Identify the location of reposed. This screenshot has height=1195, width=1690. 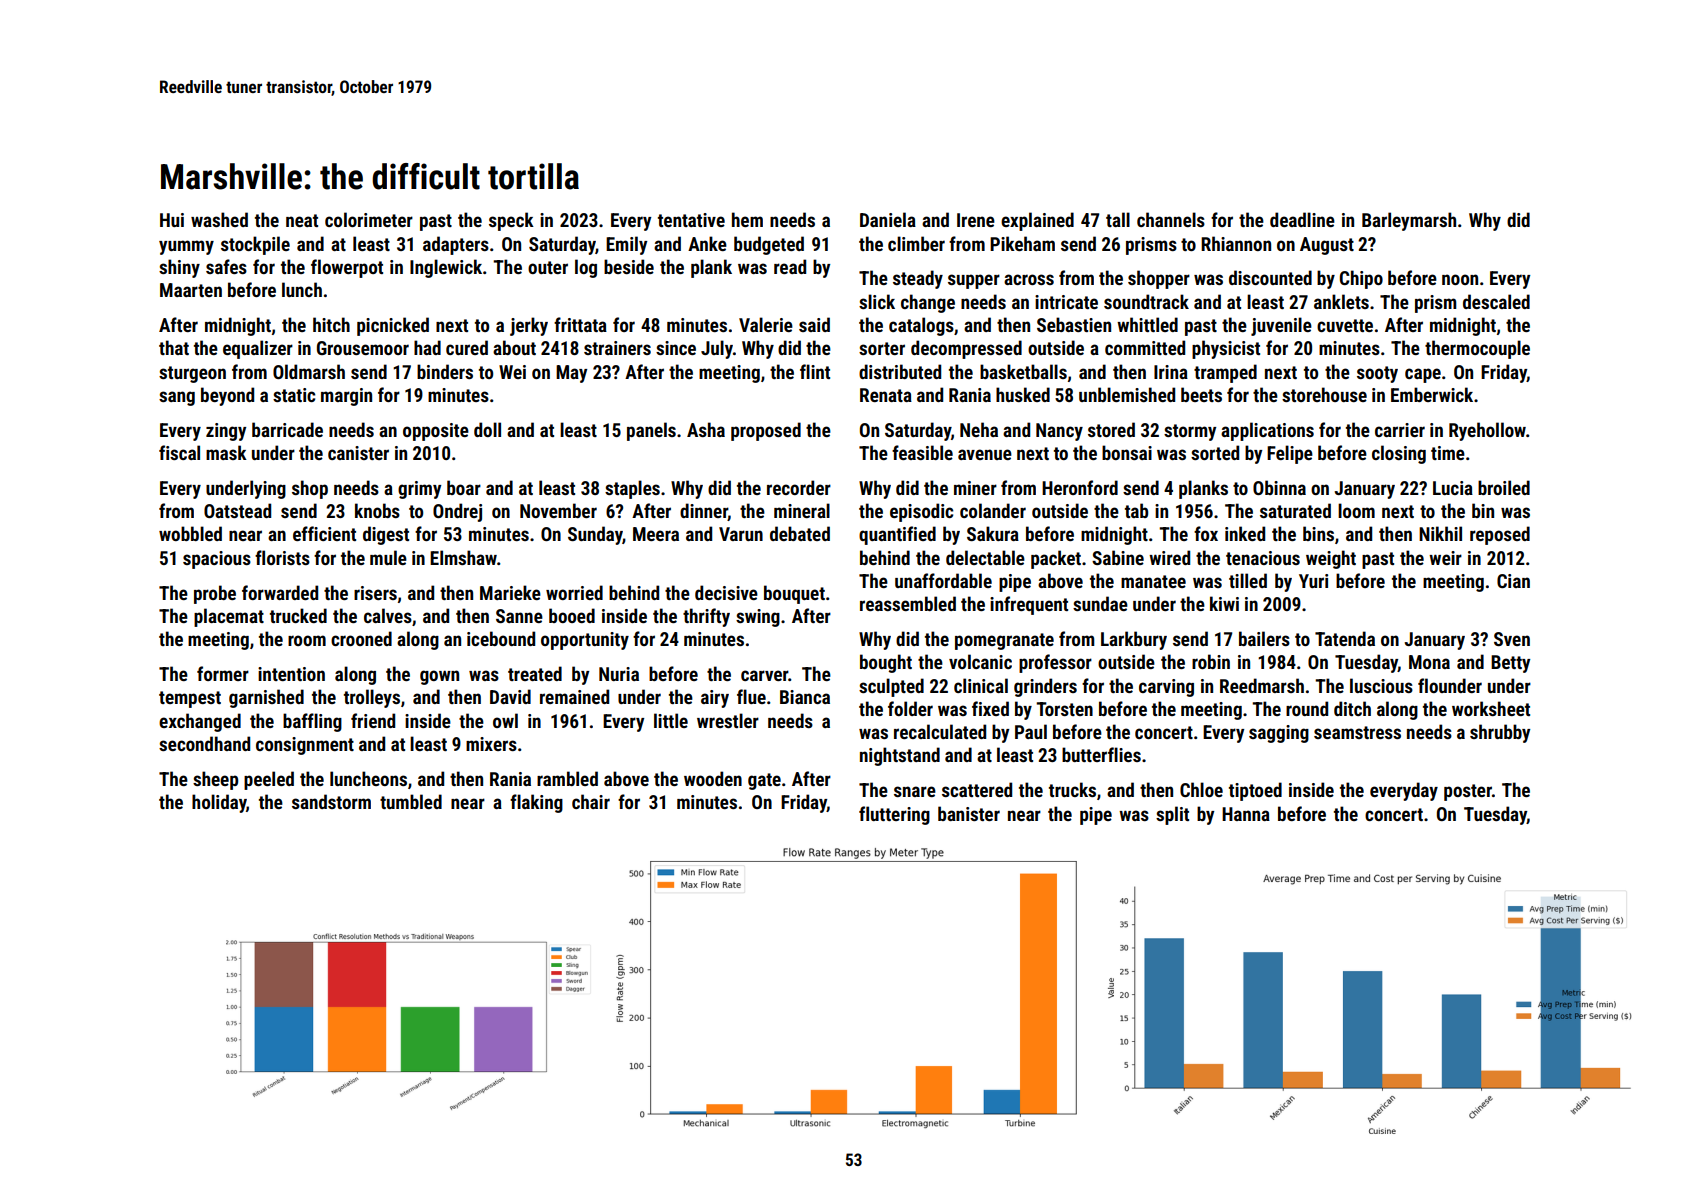
(1500, 535).
